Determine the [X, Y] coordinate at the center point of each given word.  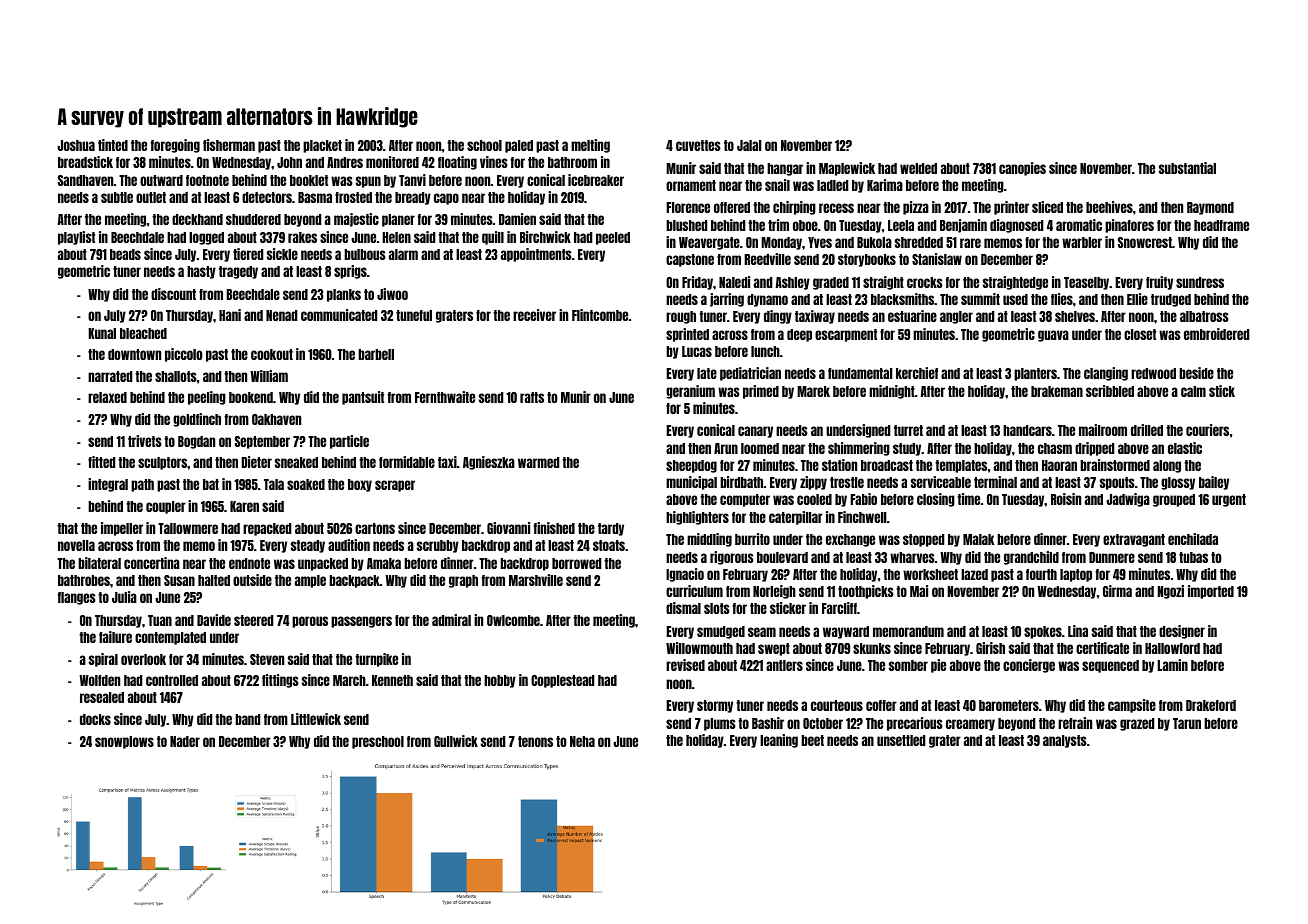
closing [936, 500]
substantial [1187, 168]
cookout [272, 354]
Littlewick [316, 719]
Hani [230, 315]
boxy [360, 485]
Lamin [1172, 665]
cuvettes [698, 145]
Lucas [697, 351]
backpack [354, 581]
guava [1053, 336]
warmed [538, 462]
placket [322, 146]
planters [1035, 374]
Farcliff [839, 608]
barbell [376, 354]
